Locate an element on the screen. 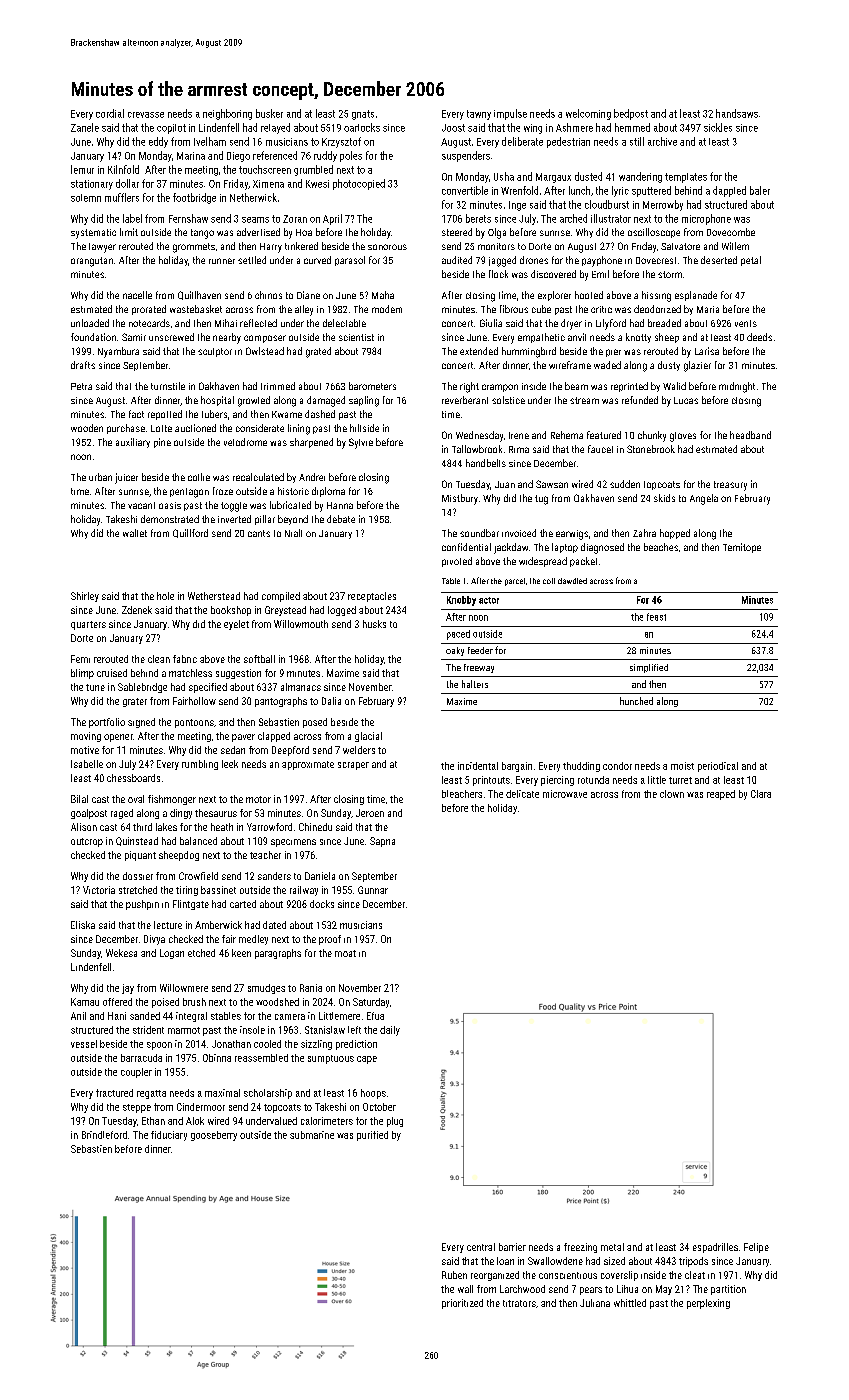  Salvatore is located at coordinates (680, 246).
